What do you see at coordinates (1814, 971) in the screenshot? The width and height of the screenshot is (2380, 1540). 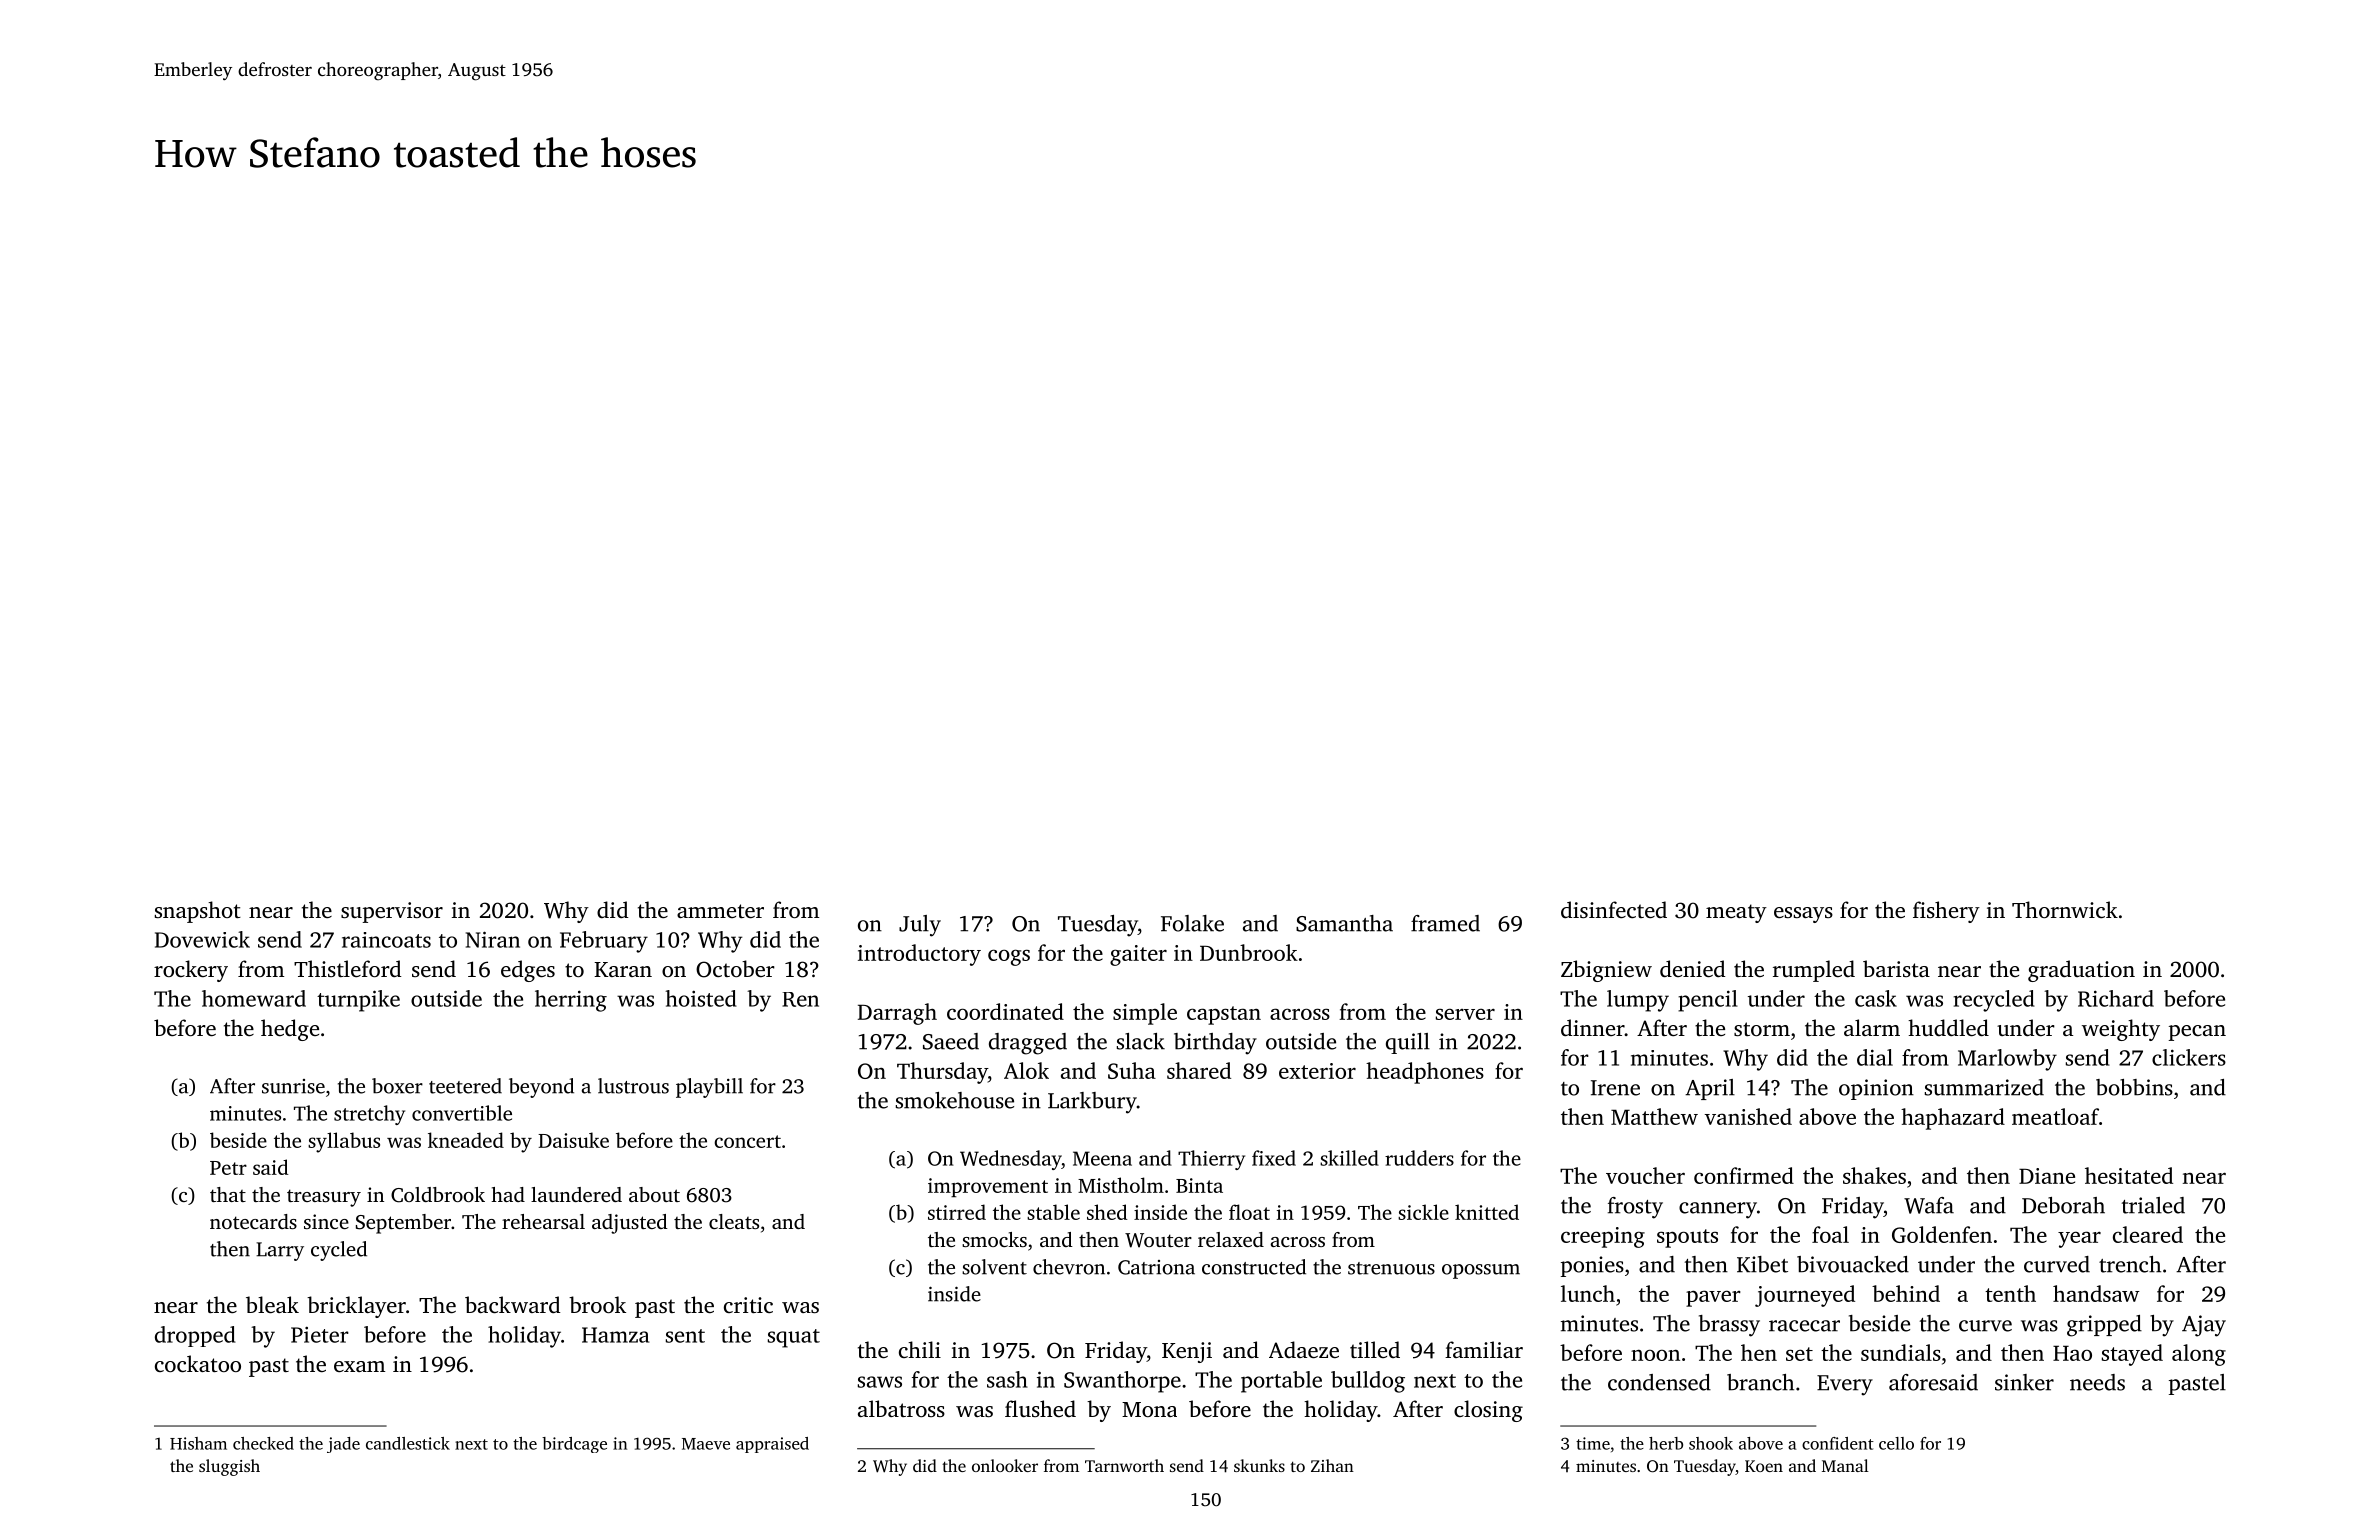 I see `rumpled` at bounding box center [1814, 971].
